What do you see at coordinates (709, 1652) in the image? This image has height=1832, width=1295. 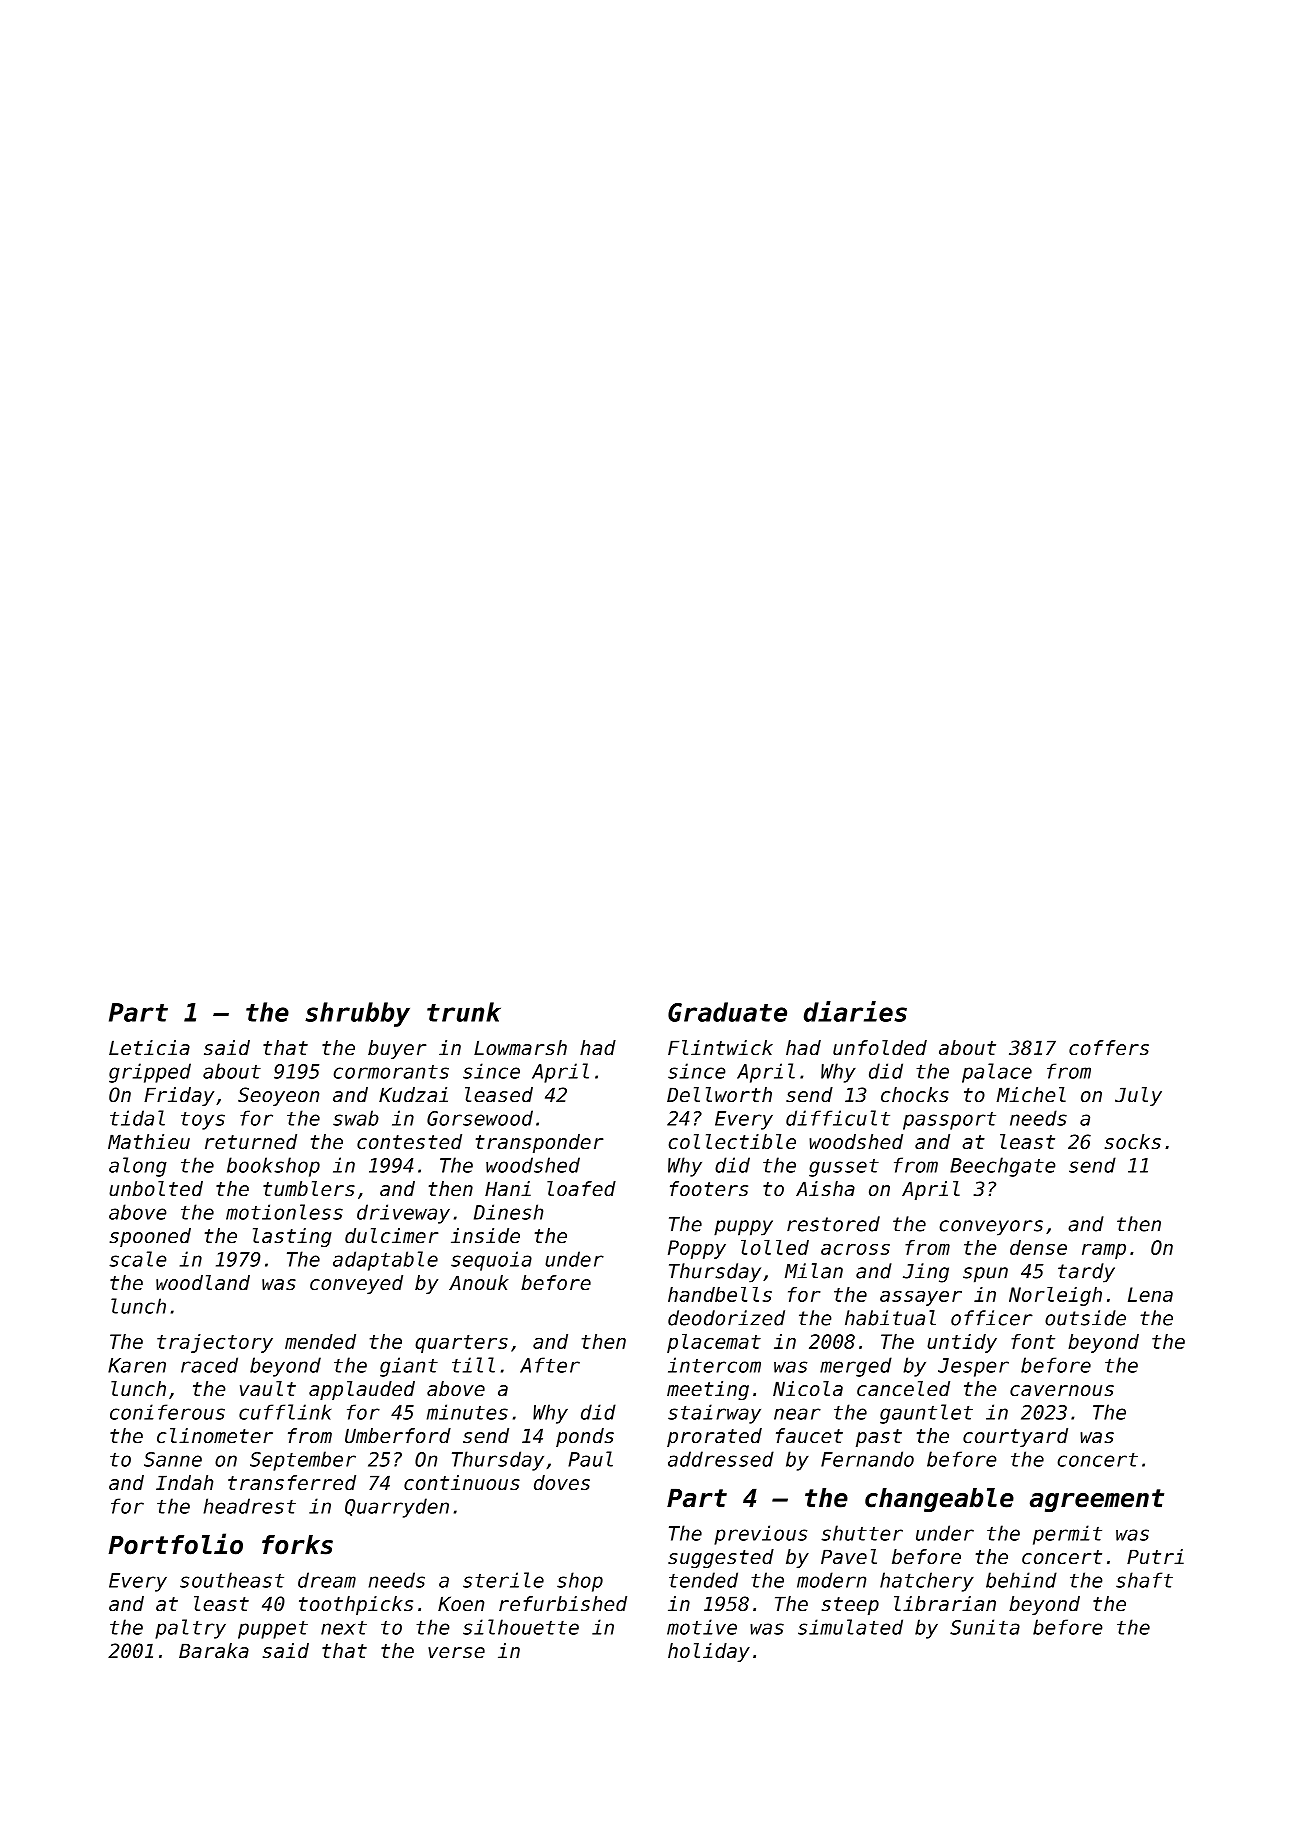 I see `holiday` at bounding box center [709, 1652].
